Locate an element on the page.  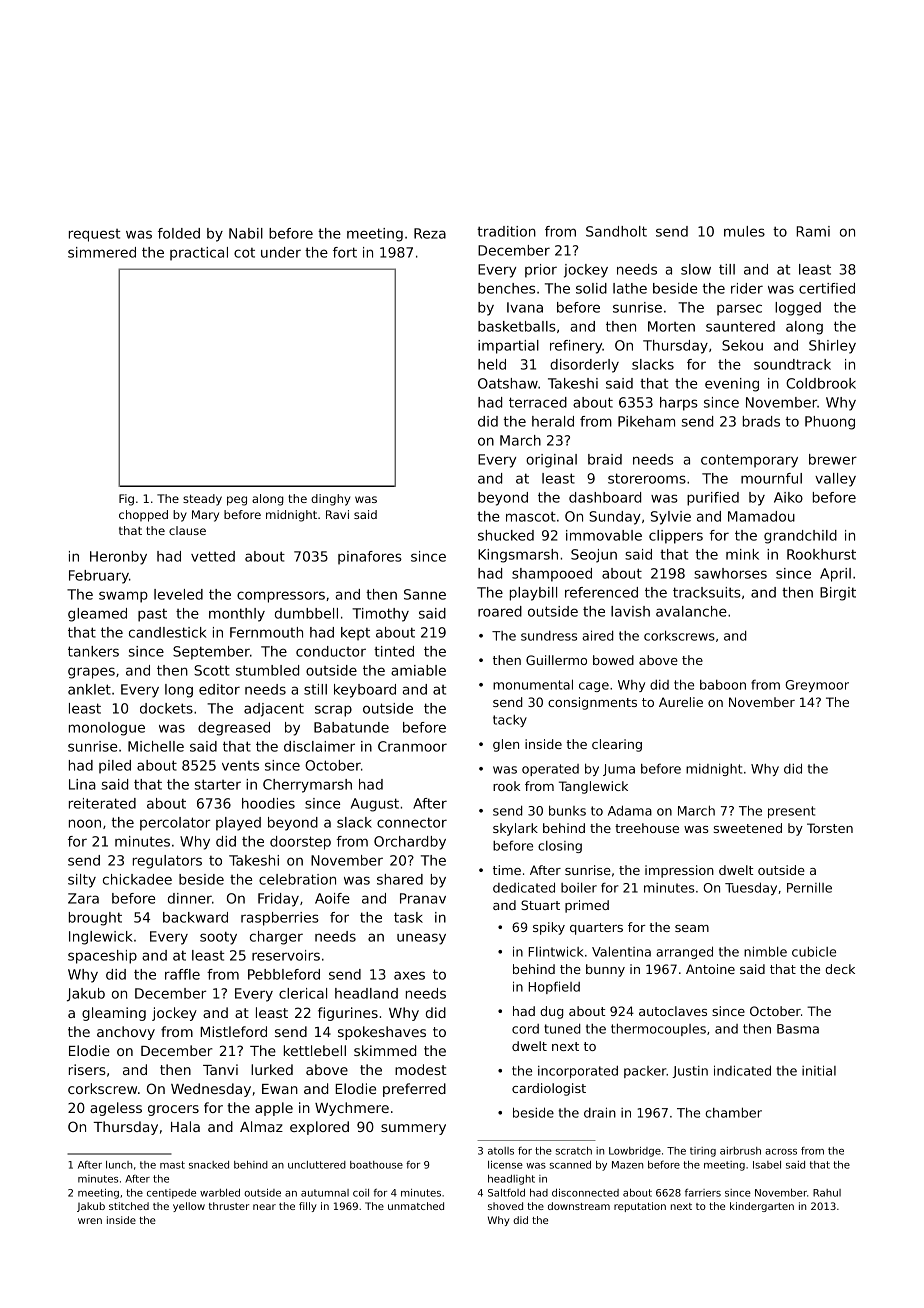
basketballs is located at coordinates (517, 326).
